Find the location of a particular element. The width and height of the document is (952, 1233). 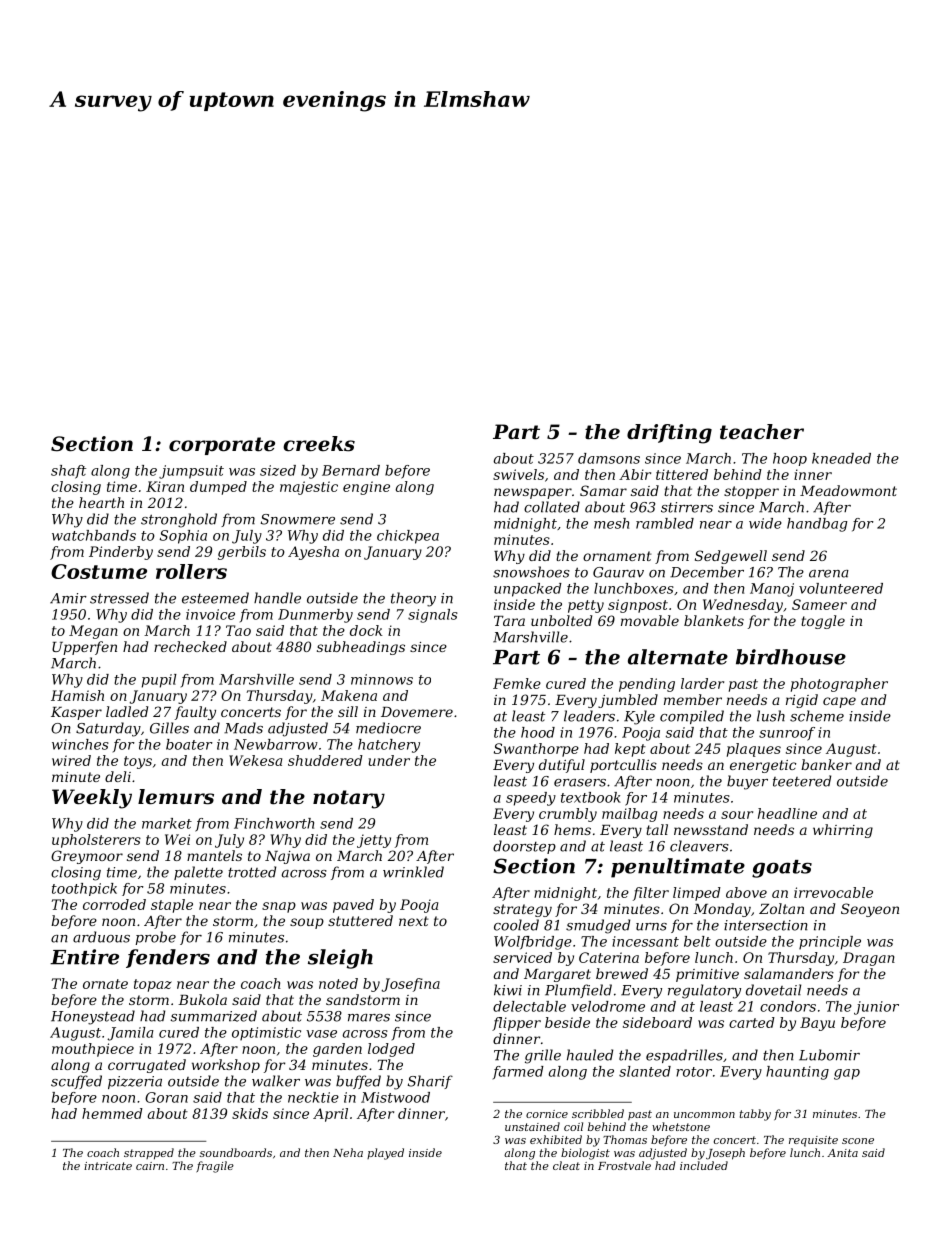

shaft is located at coordinates (68, 472).
